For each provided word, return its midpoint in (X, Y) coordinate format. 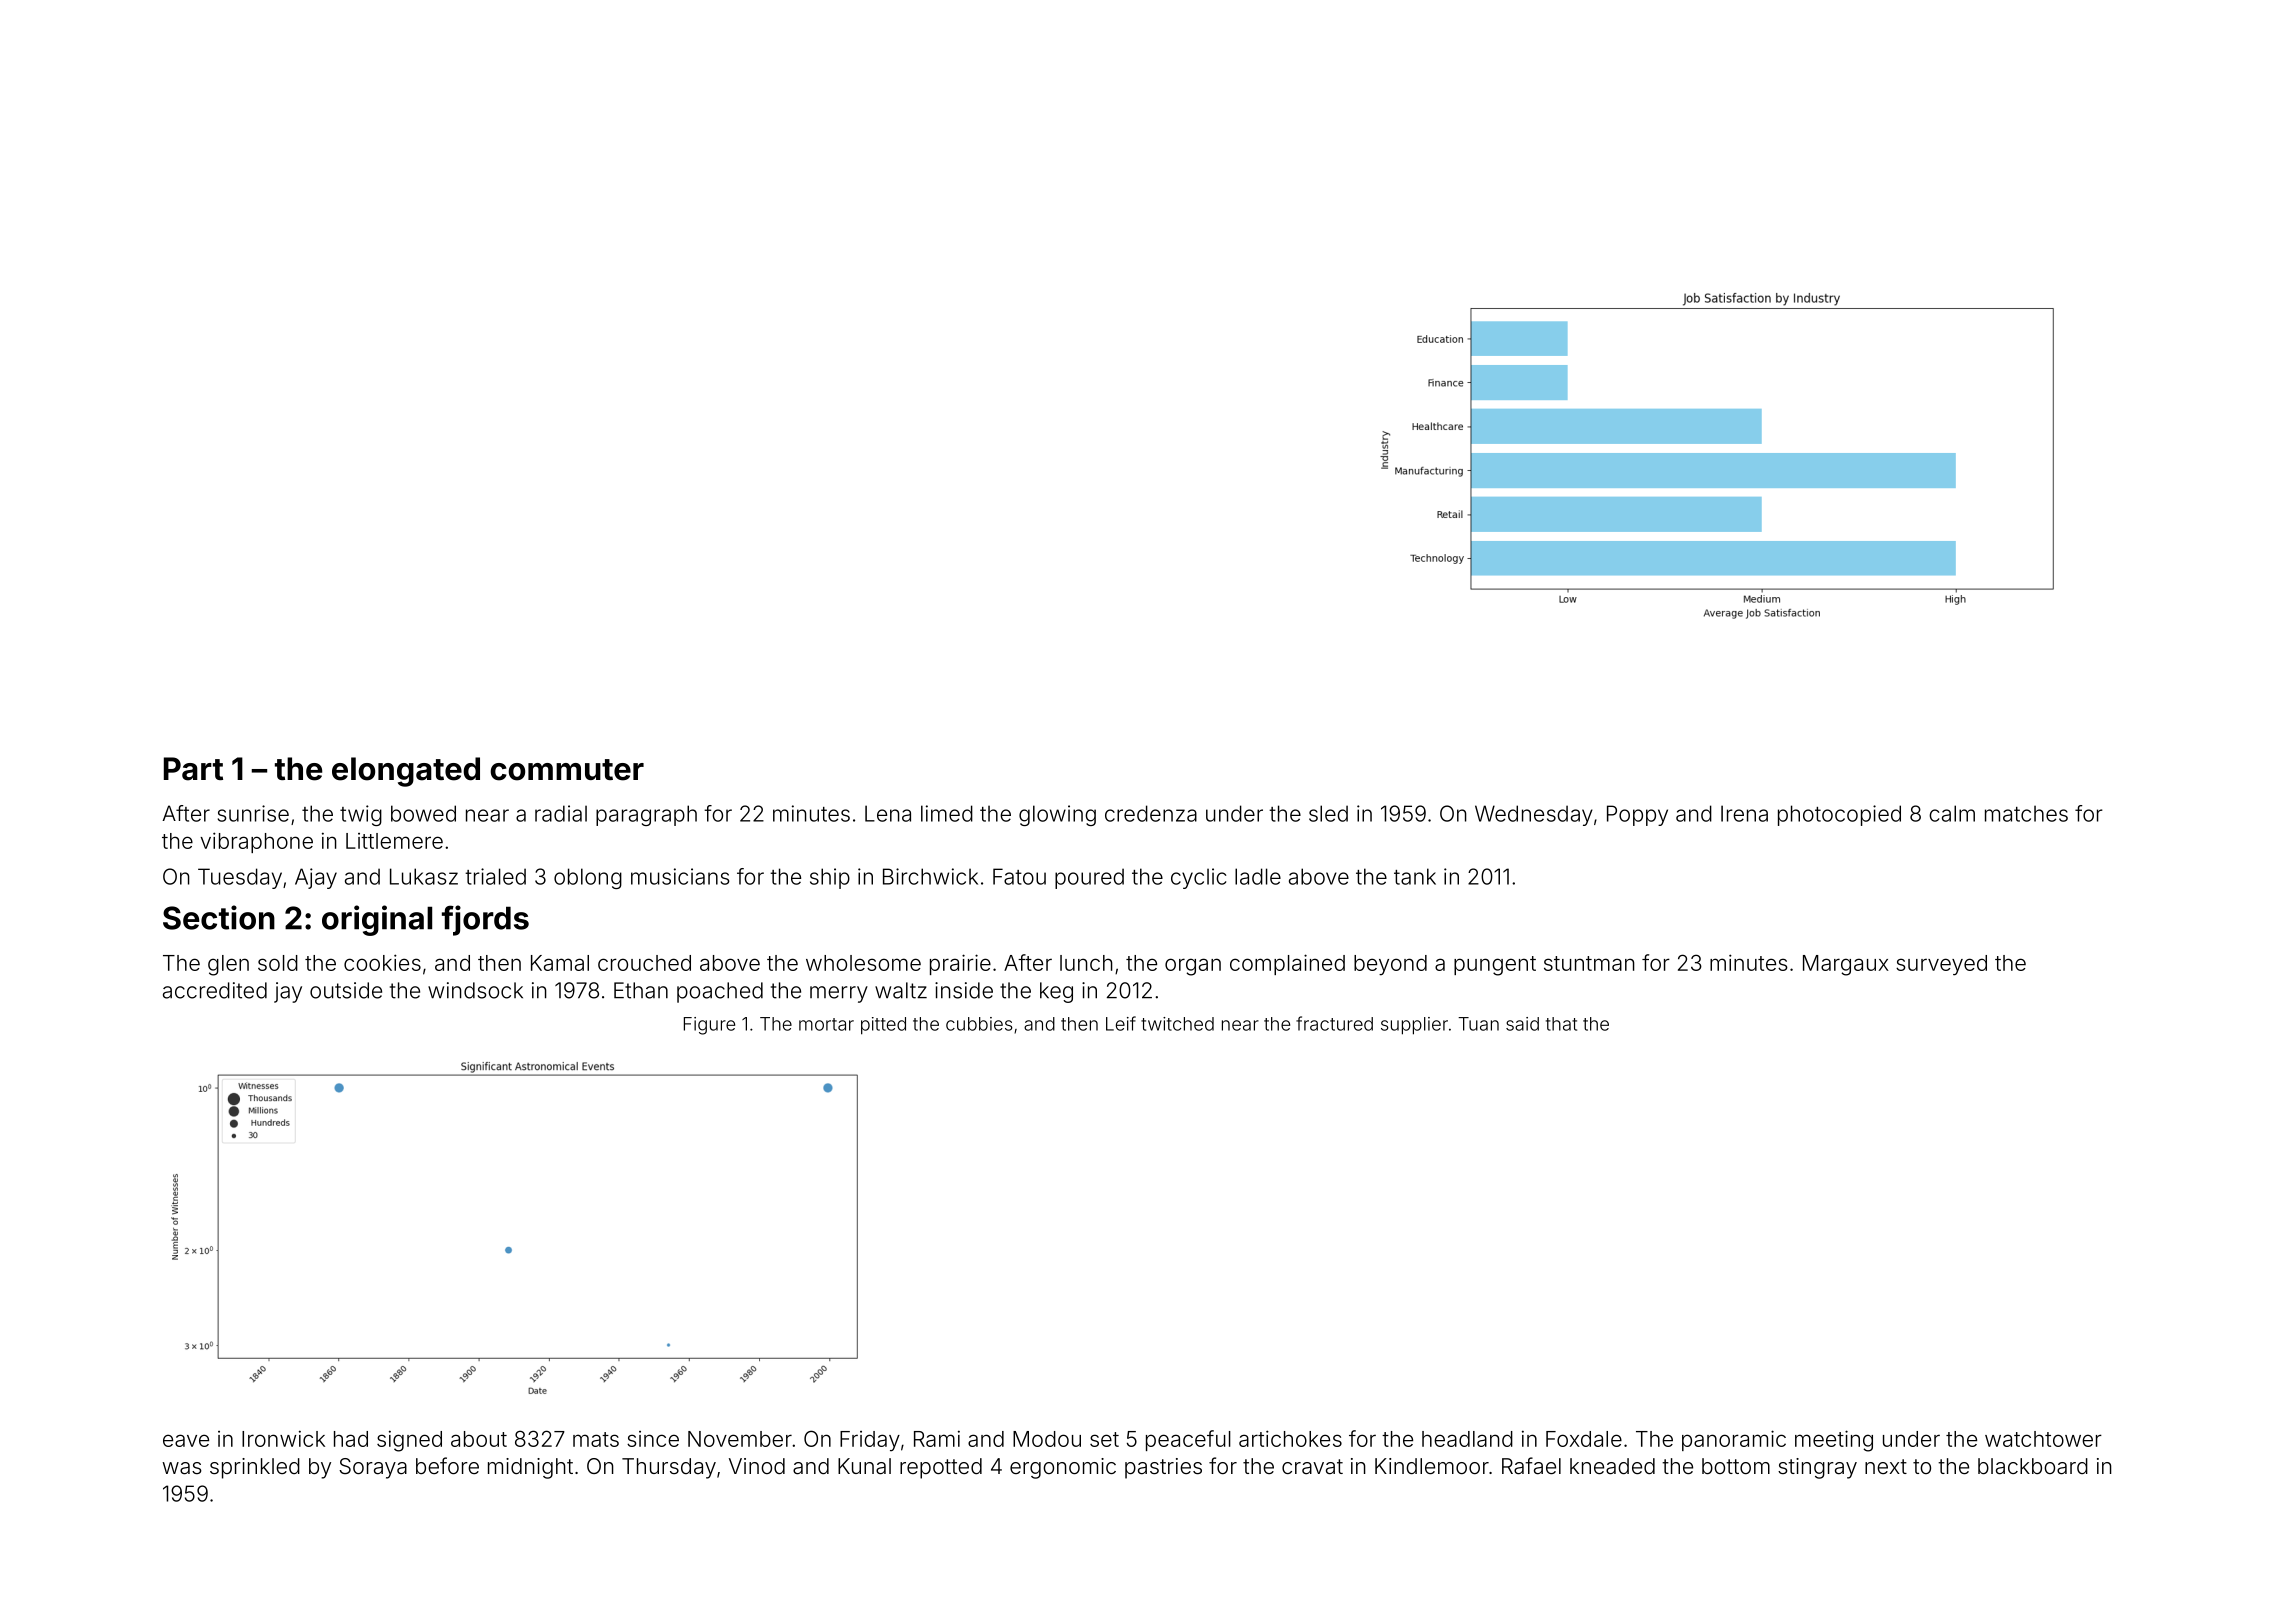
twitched (1177, 1024)
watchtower (2043, 1439)
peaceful (1188, 1440)
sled (1328, 813)
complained (1287, 964)
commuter (567, 770)
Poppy (1637, 815)
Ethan (641, 990)
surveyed (1941, 965)
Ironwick (283, 1438)
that (1561, 1024)
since (653, 1439)
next (1886, 1466)
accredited (215, 990)
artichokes (1290, 1438)
